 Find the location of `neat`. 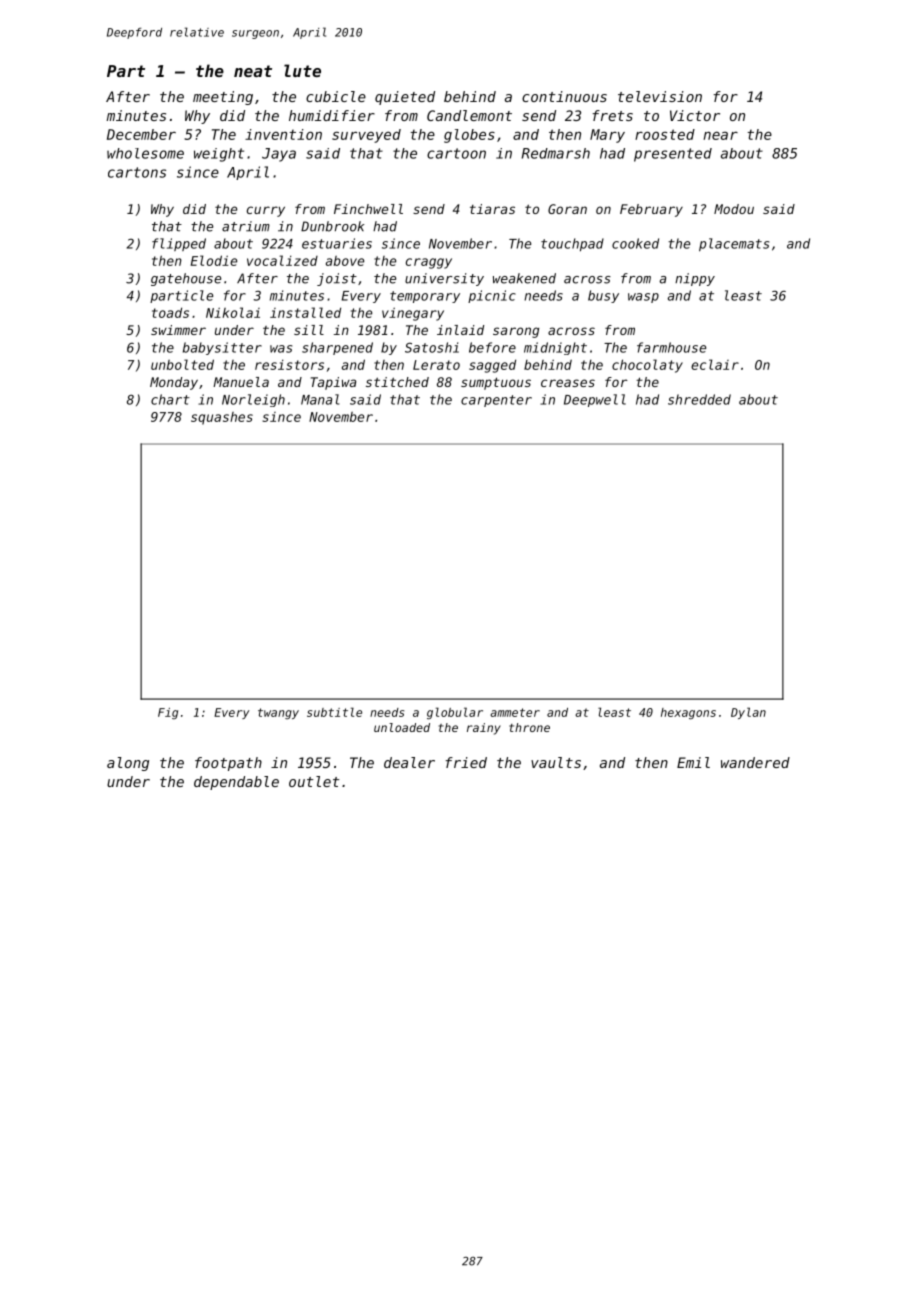

neat is located at coordinates (253, 71).
